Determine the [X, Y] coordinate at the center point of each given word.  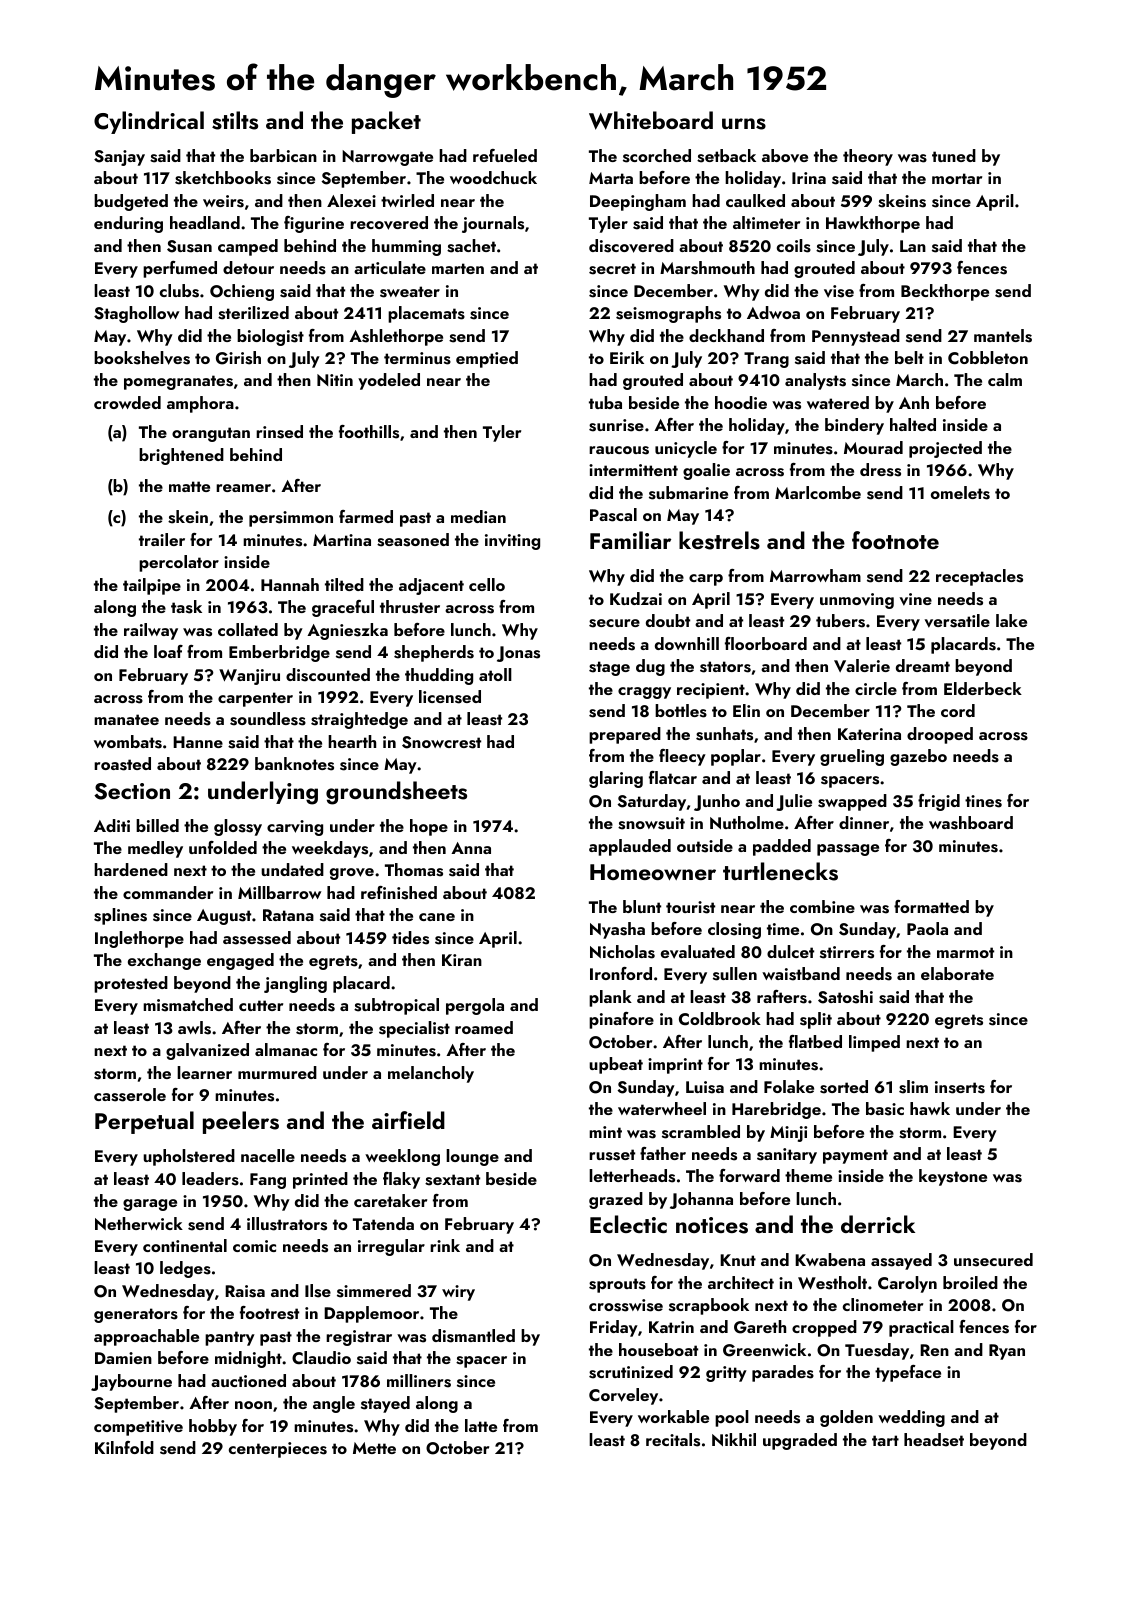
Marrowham [815, 575]
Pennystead [856, 337]
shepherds [434, 653]
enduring [128, 224]
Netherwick [139, 1223]
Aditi [112, 825]
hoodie [741, 402]
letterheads [632, 1176]
